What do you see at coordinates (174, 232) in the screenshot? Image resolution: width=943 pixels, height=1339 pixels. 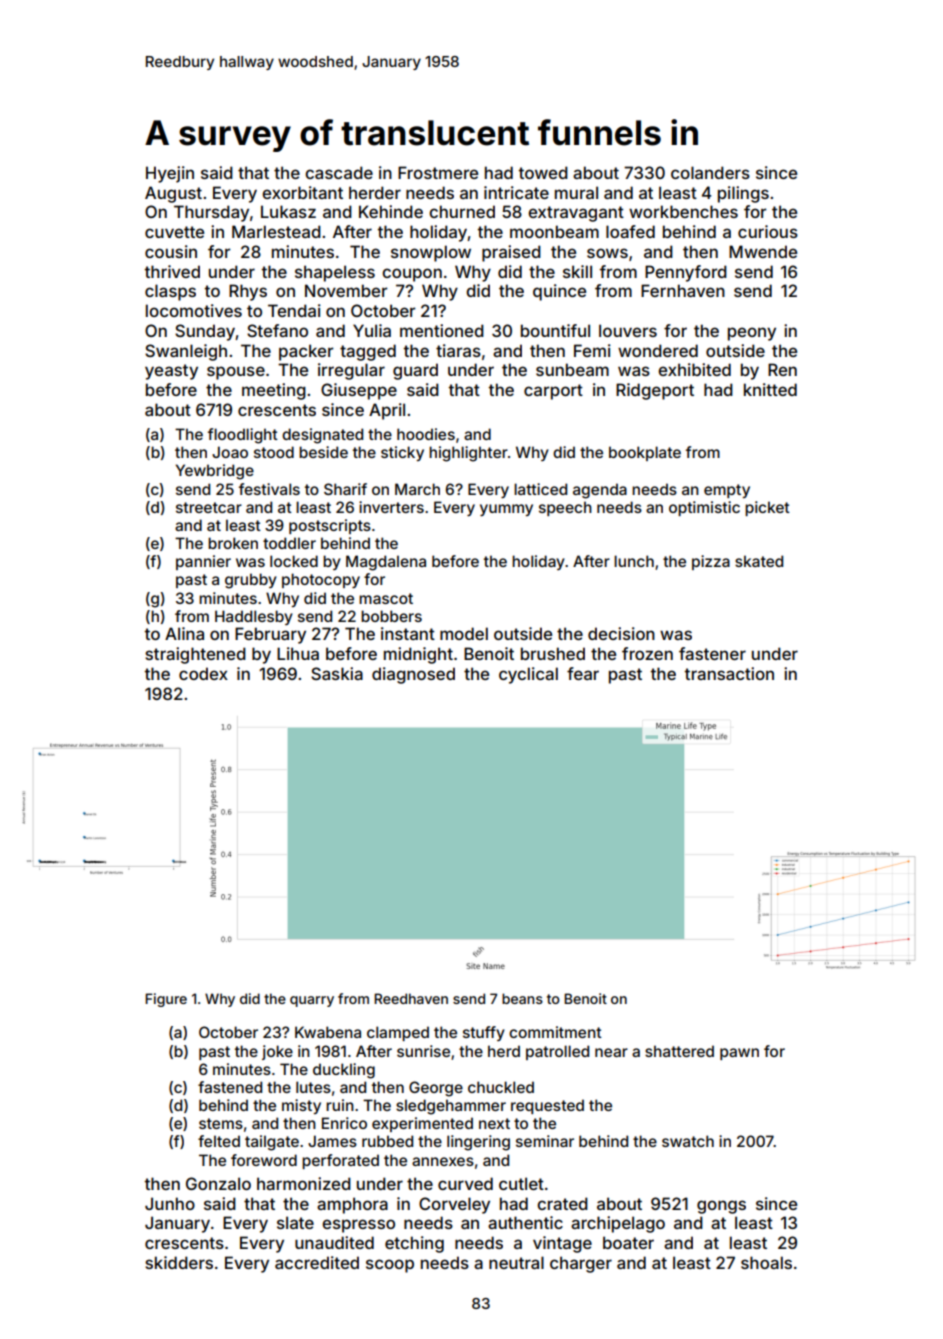 I see `cuvette` at bounding box center [174, 232].
